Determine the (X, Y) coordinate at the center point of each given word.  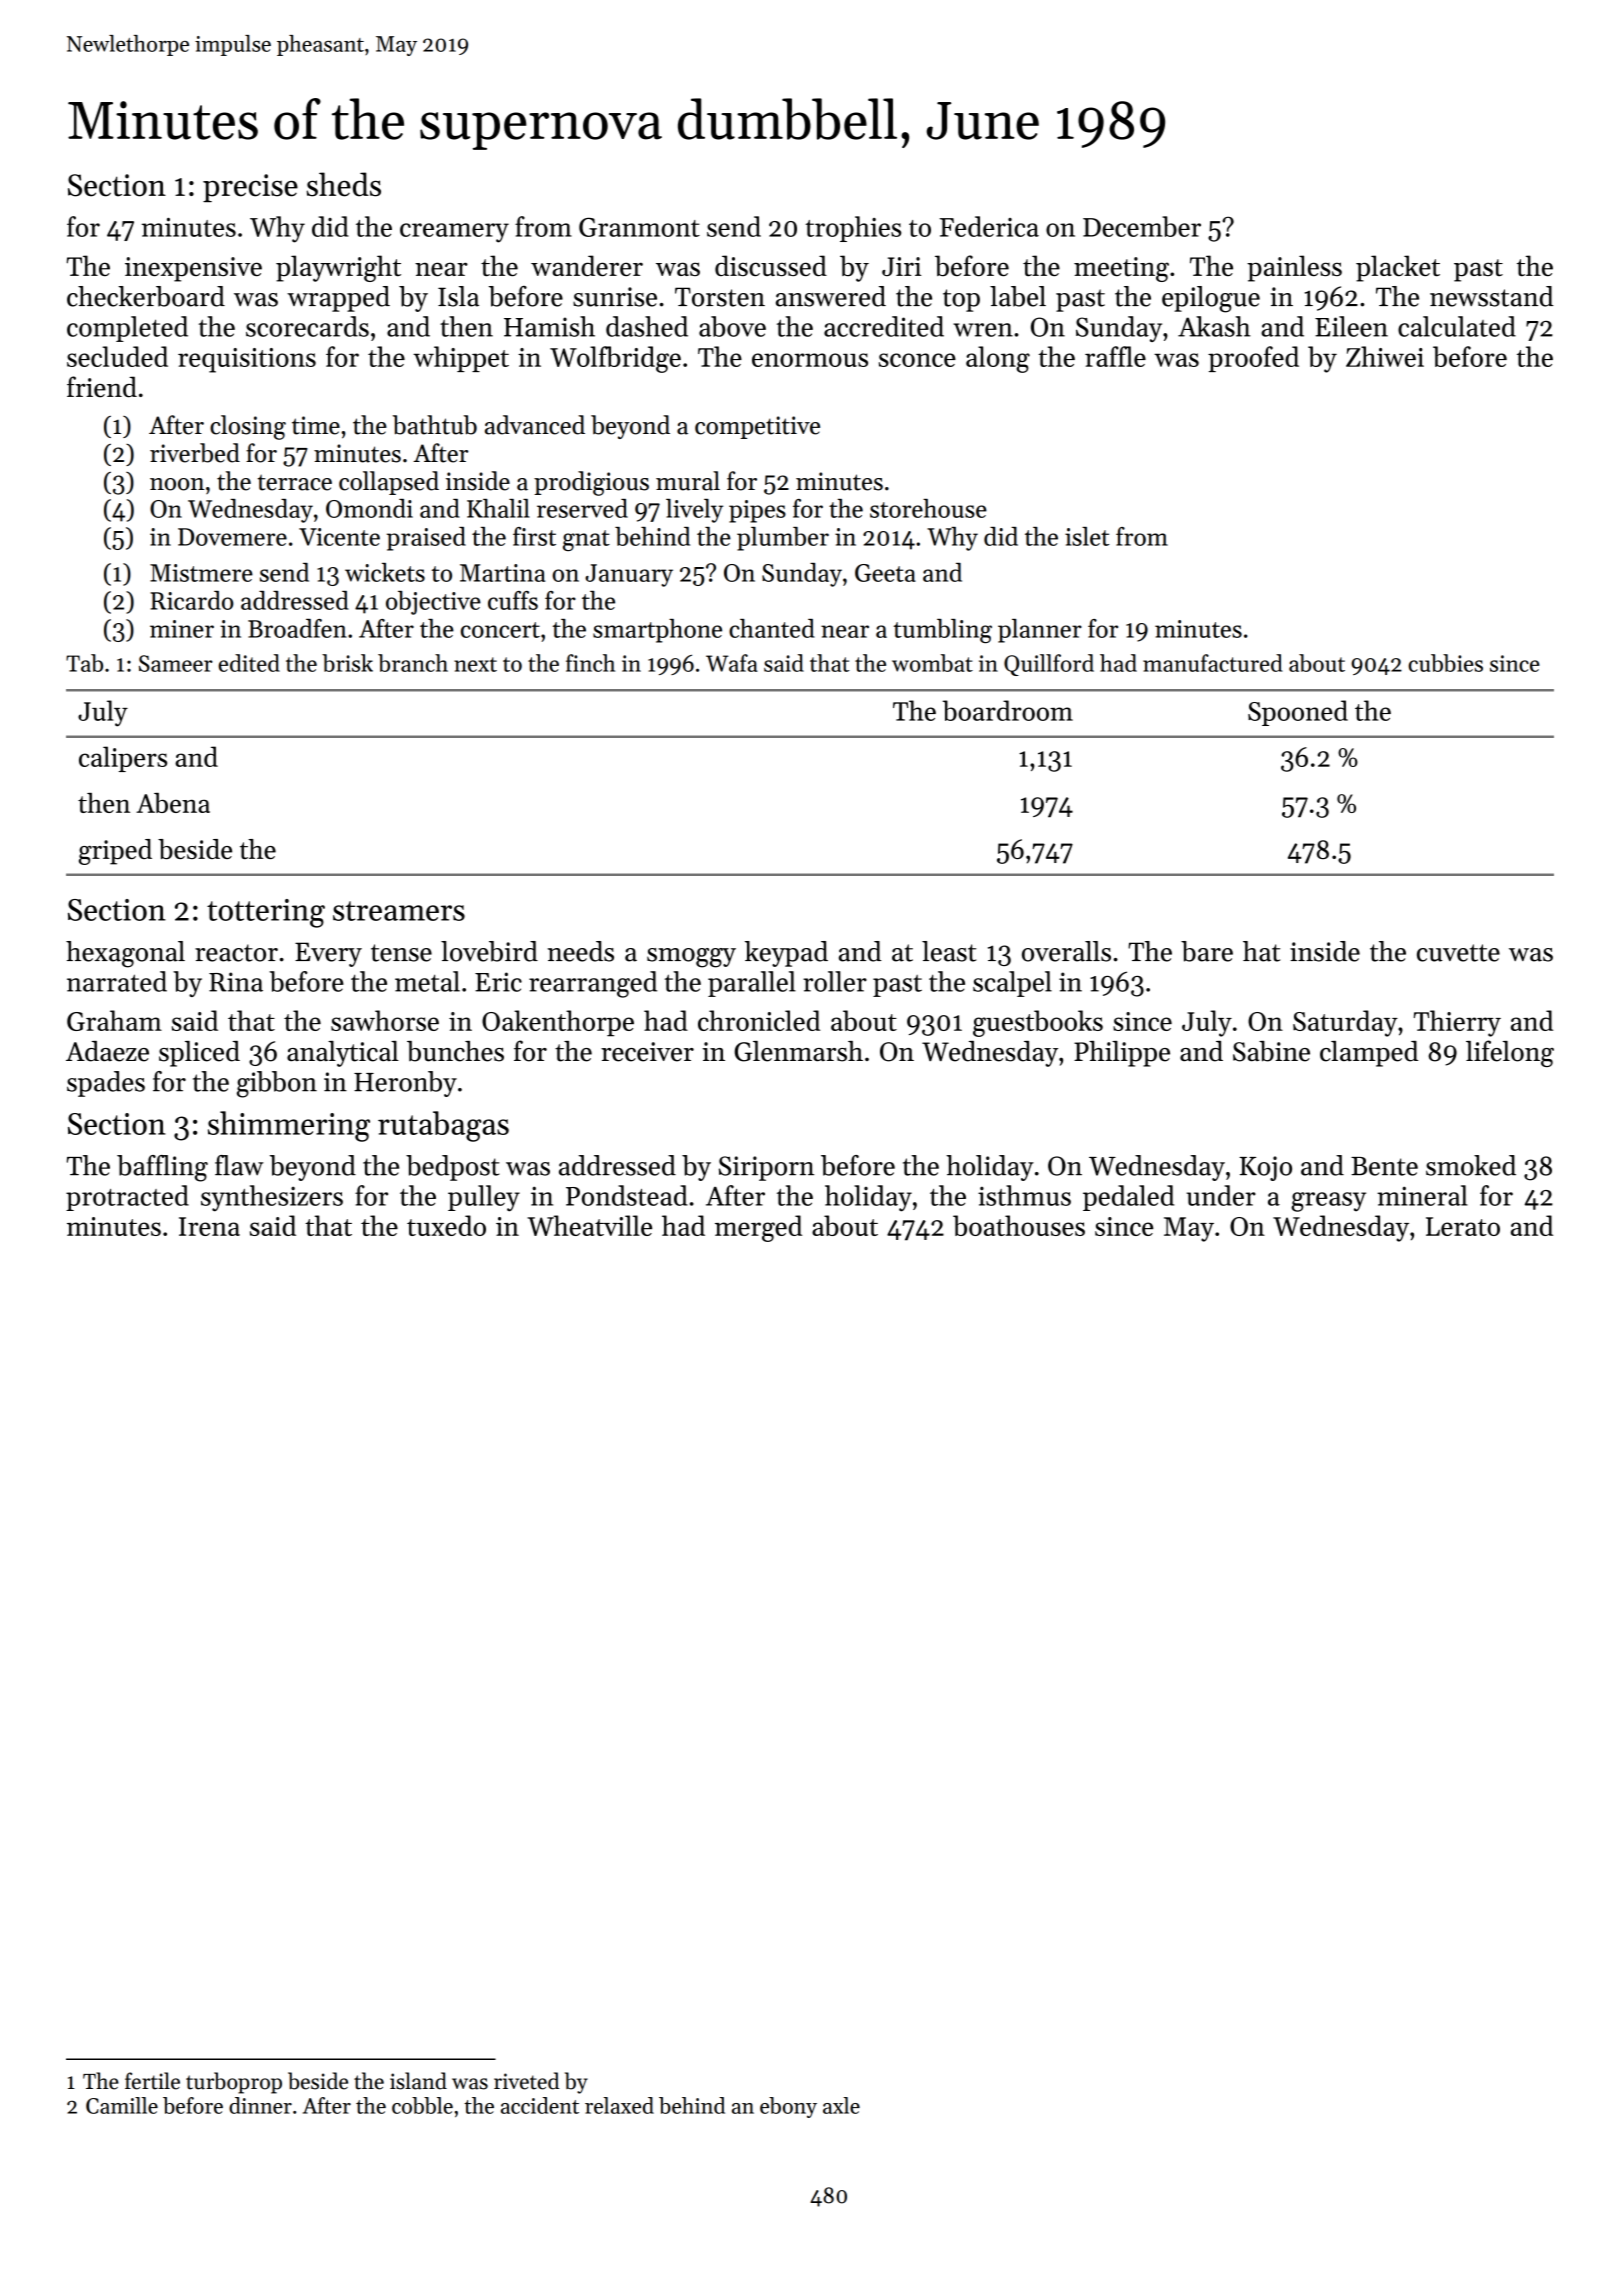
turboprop (234, 2083)
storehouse (928, 508)
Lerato (1463, 1226)
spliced (199, 1054)
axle (841, 2105)
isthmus (1024, 1195)
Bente (1384, 1166)
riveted (526, 2081)
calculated (1457, 326)
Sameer (176, 663)
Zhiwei (1385, 356)
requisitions (247, 360)
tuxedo (446, 1225)
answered (831, 296)
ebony (788, 2107)
